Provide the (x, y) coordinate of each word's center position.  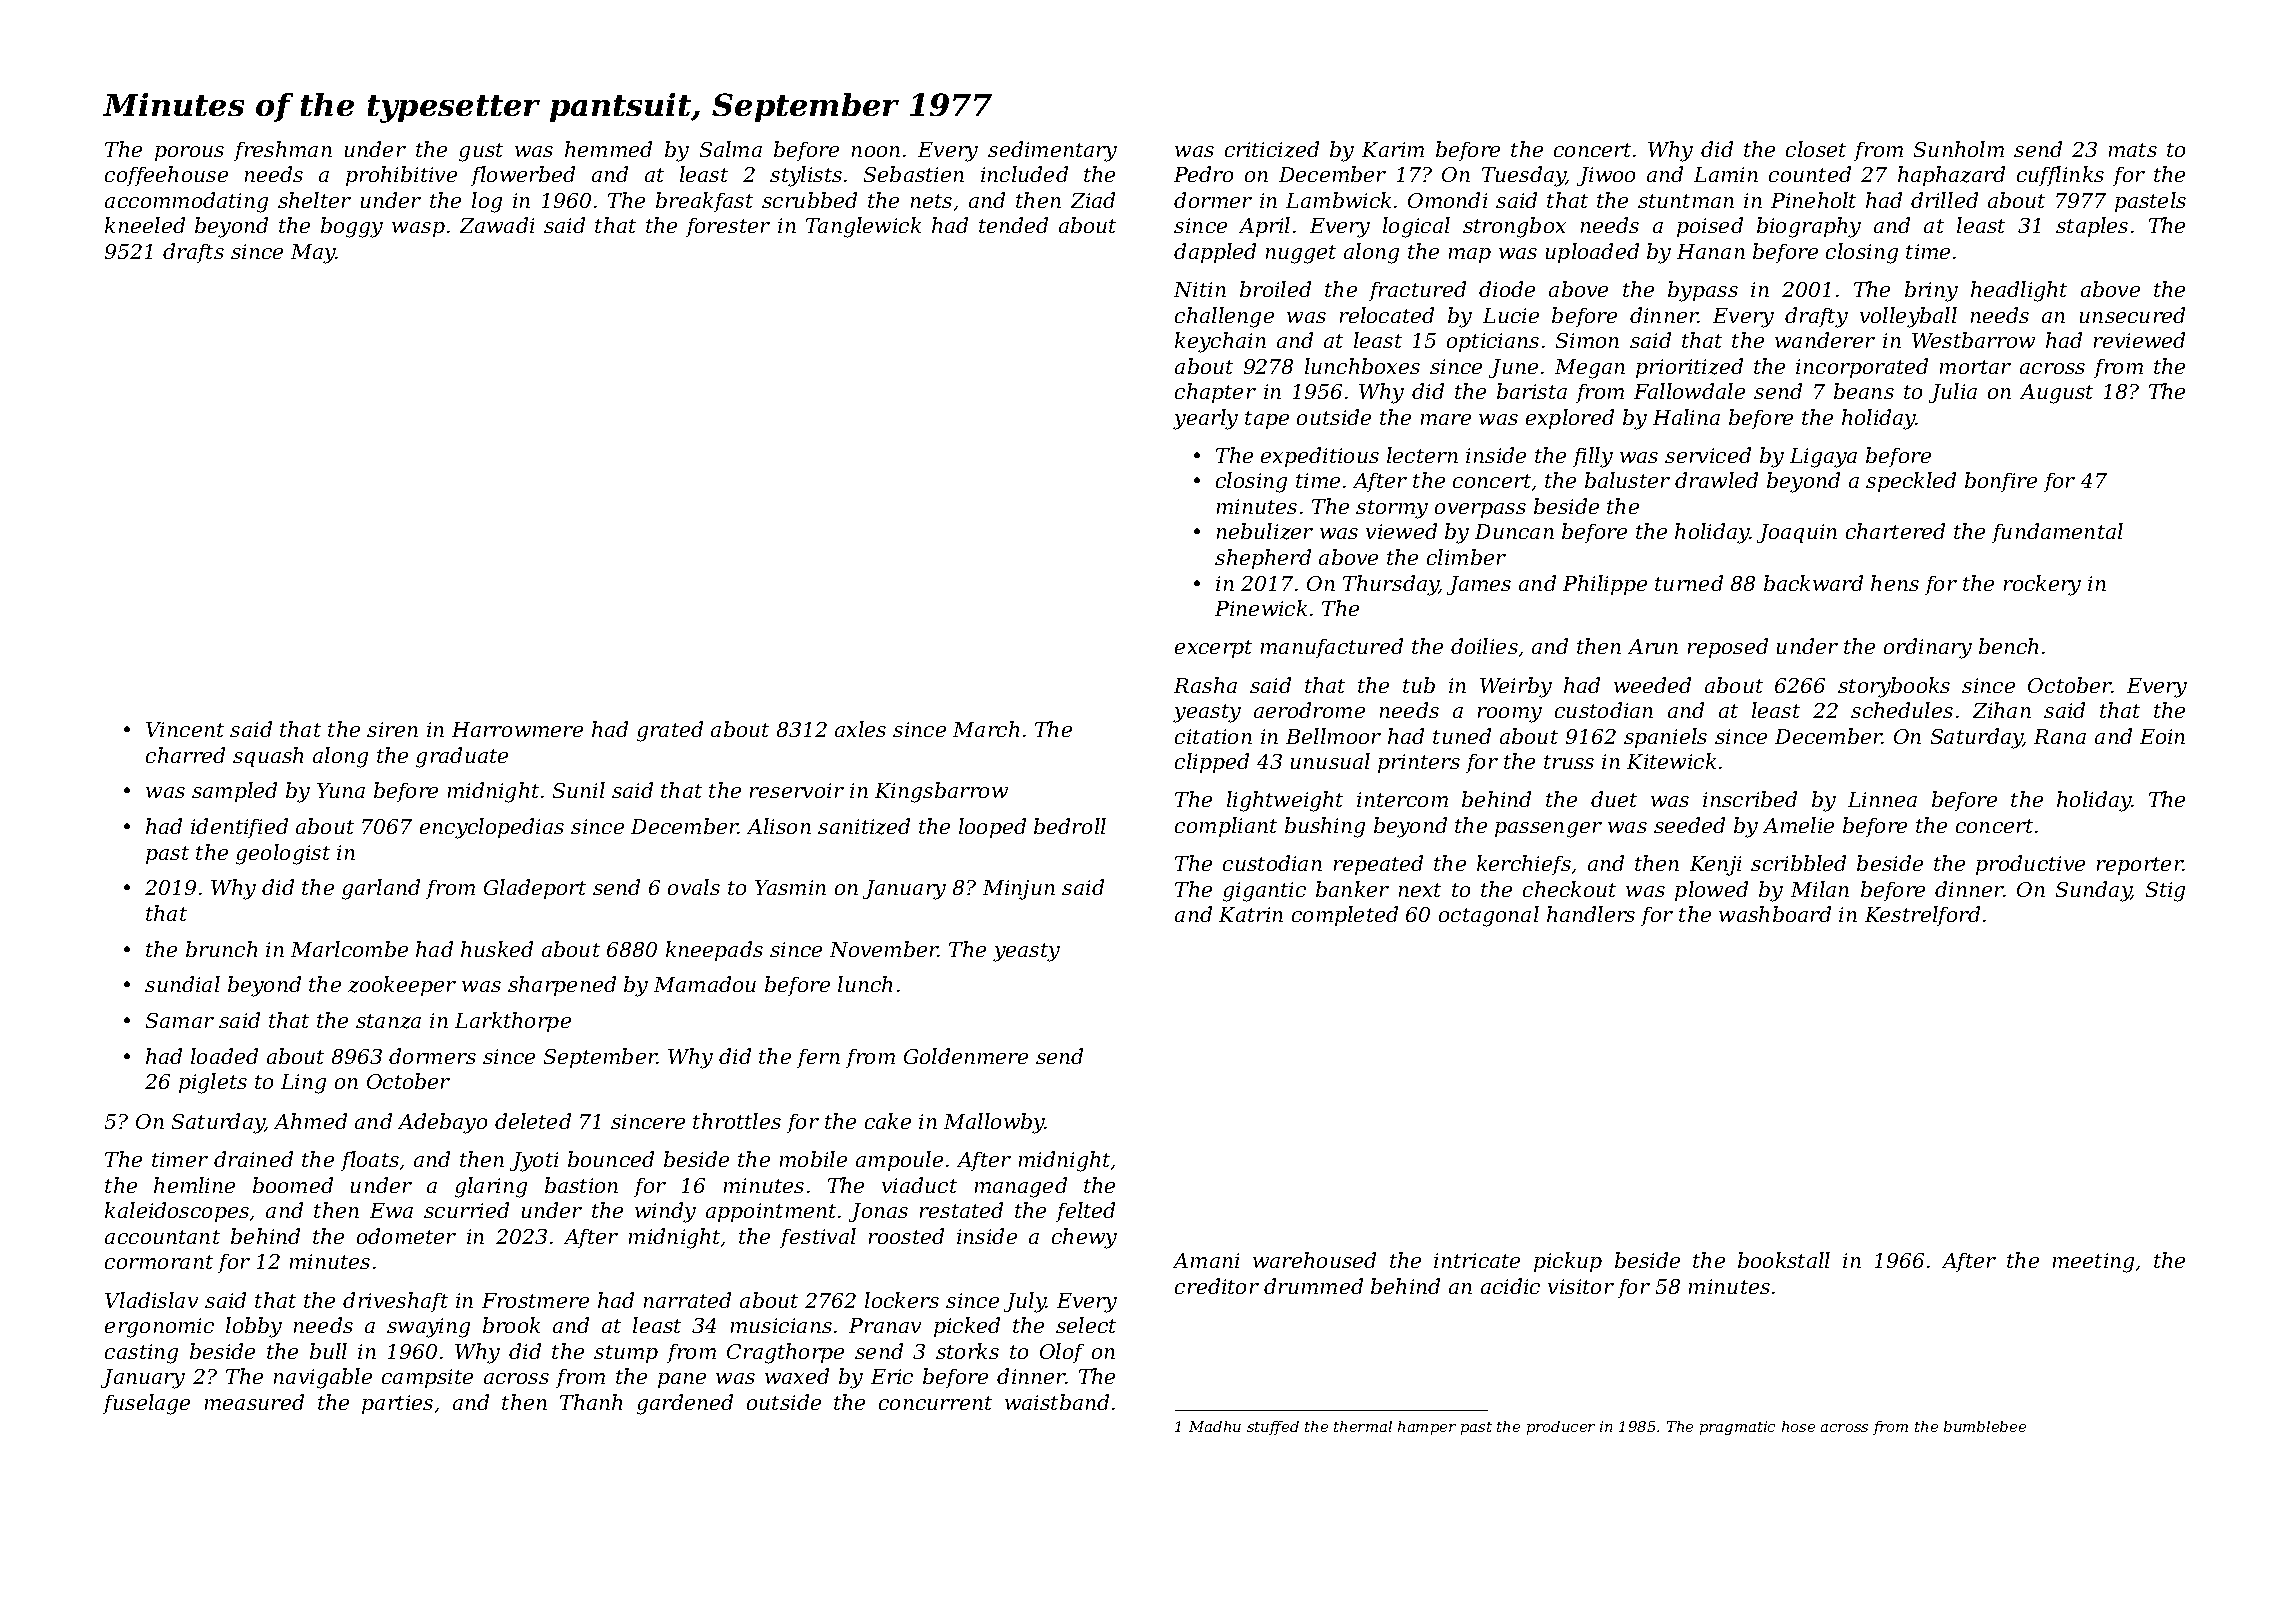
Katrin (1251, 914)
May (313, 254)
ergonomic (159, 1328)
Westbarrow (1973, 340)
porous (189, 153)
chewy (1084, 1238)
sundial (182, 984)
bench (2008, 646)
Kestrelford (1922, 916)
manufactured (1332, 648)
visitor (1581, 1286)
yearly (1205, 419)
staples (2092, 227)
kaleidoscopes (177, 1212)
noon (876, 151)
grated (670, 731)
